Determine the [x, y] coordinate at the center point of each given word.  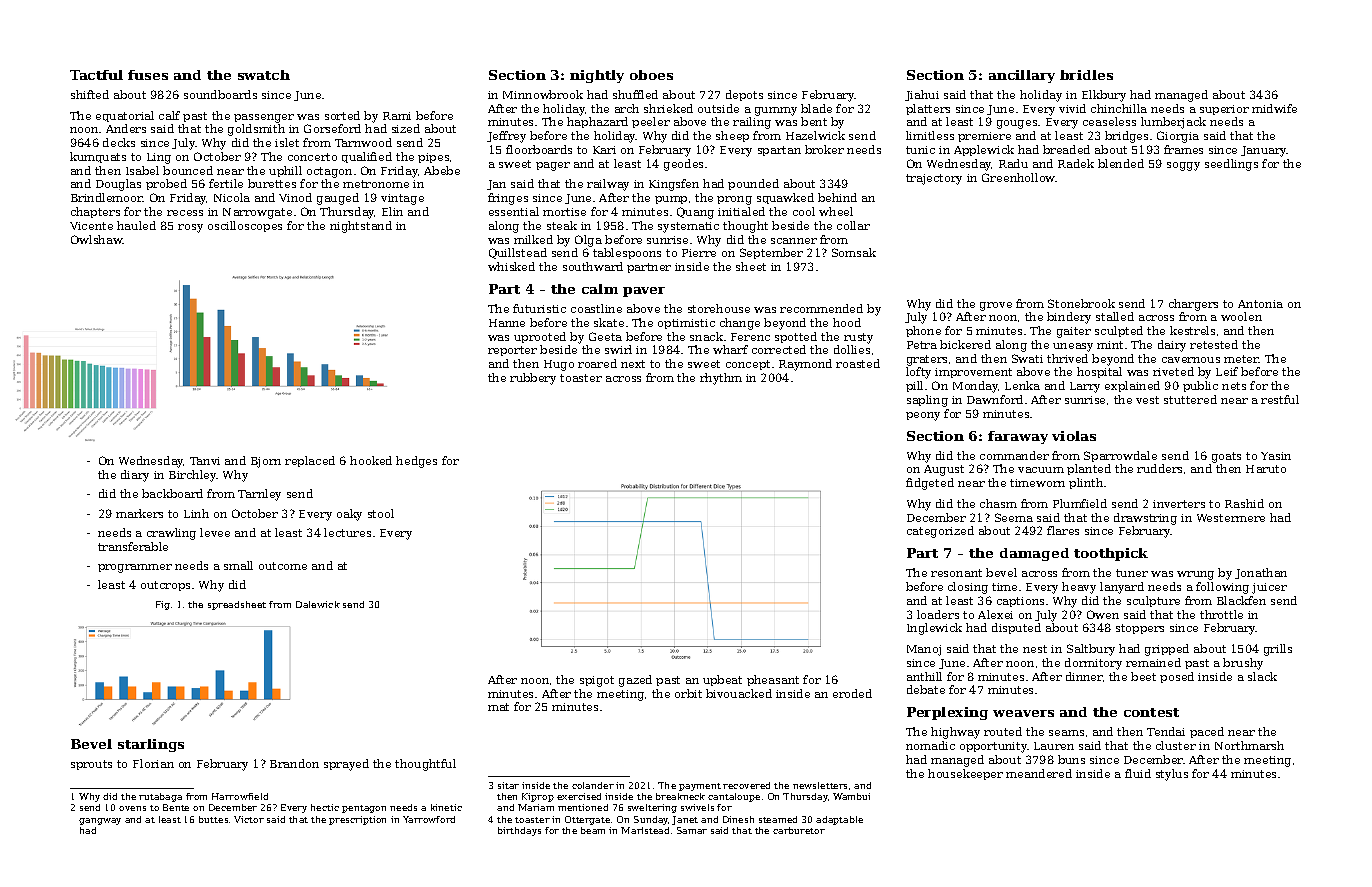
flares [1063, 530]
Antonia [1260, 304]
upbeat [722, 680]
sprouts [91, 765]
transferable [133, 546]
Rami [397, 116]
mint [1110, 345]
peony [923, 416]
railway [608, 185]
